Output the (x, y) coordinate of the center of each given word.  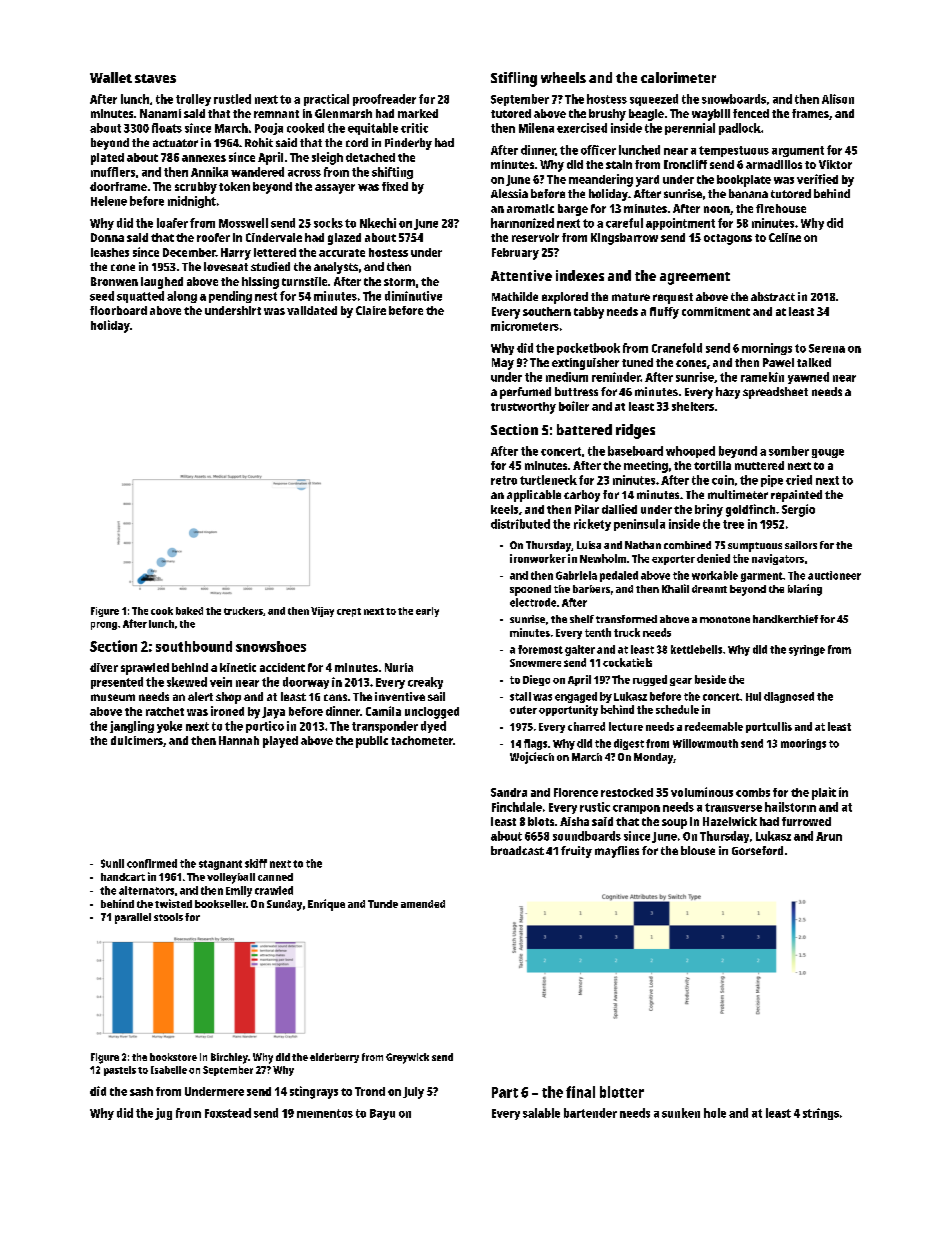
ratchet (165, 711)
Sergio (798, 510)
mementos (325, 1113)
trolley (193, 100)
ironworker (538, 558)
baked (189, 611)
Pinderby (408, 144)
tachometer (422, 740)
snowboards (734, 99)
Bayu (382, 1114)
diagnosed (789, 697)
